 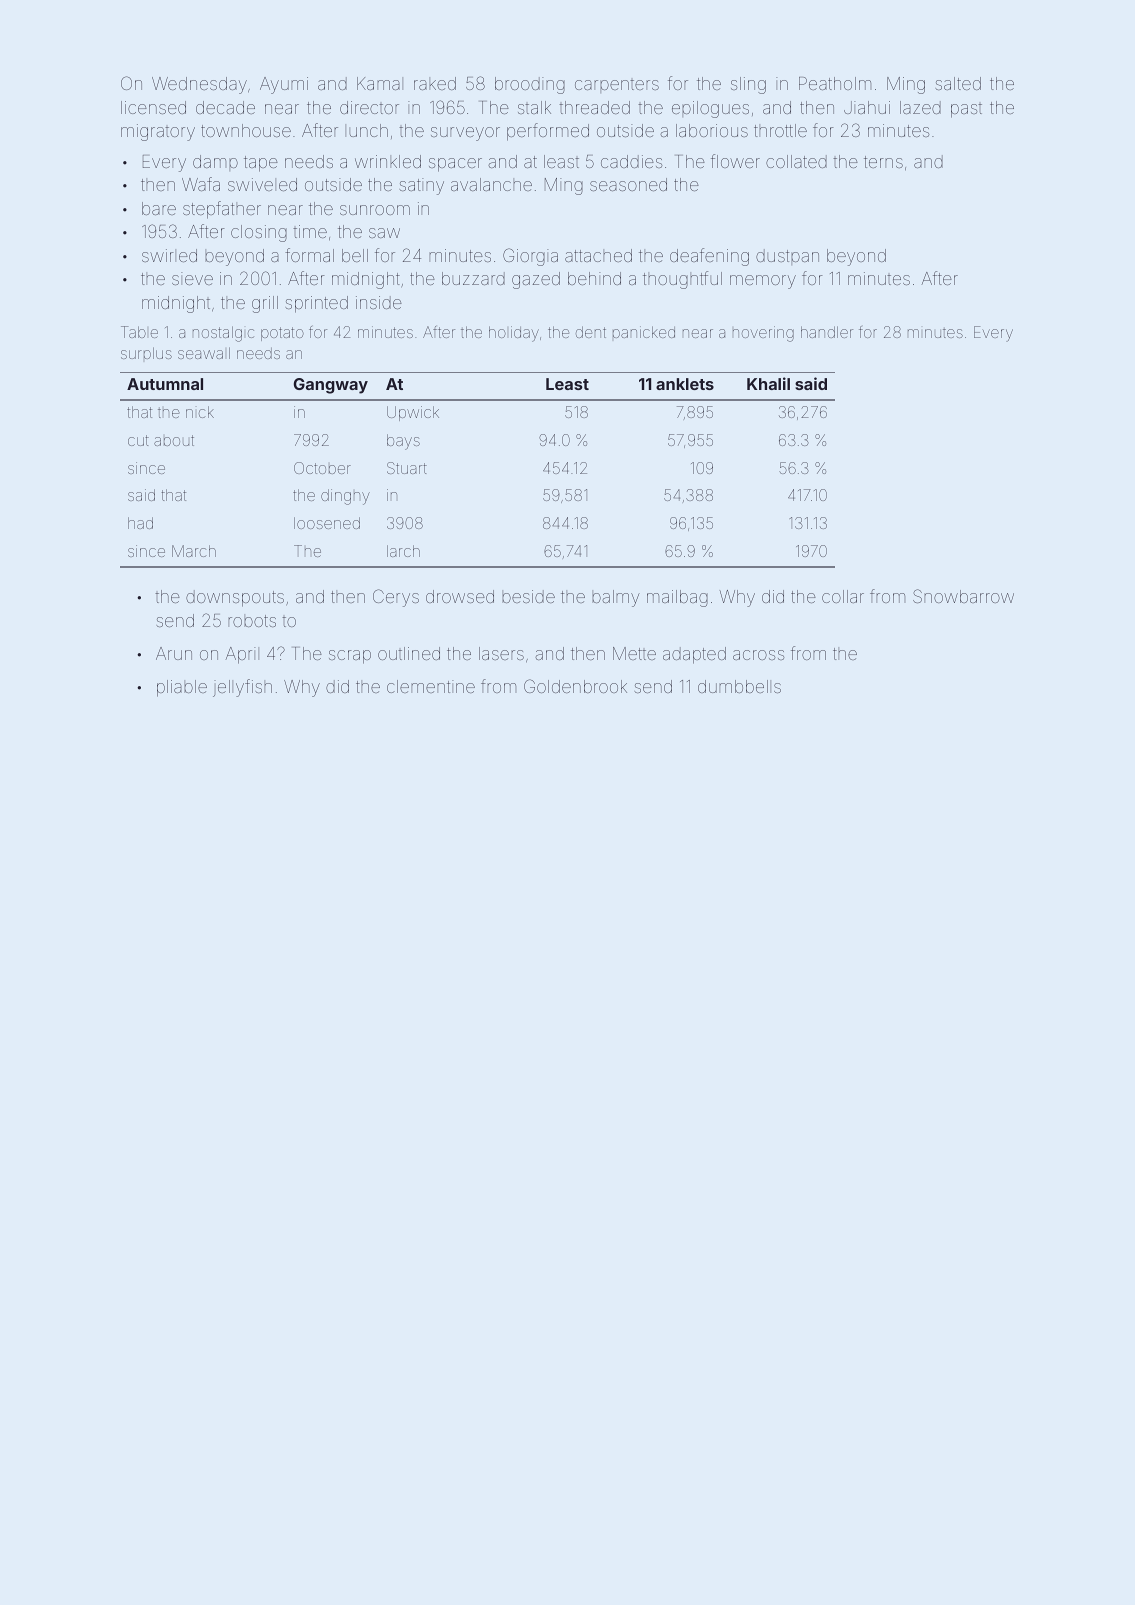 What do you see at coordinates (758, 655) in the screenshot?
I see `across` at bounding box center [758, 655].
